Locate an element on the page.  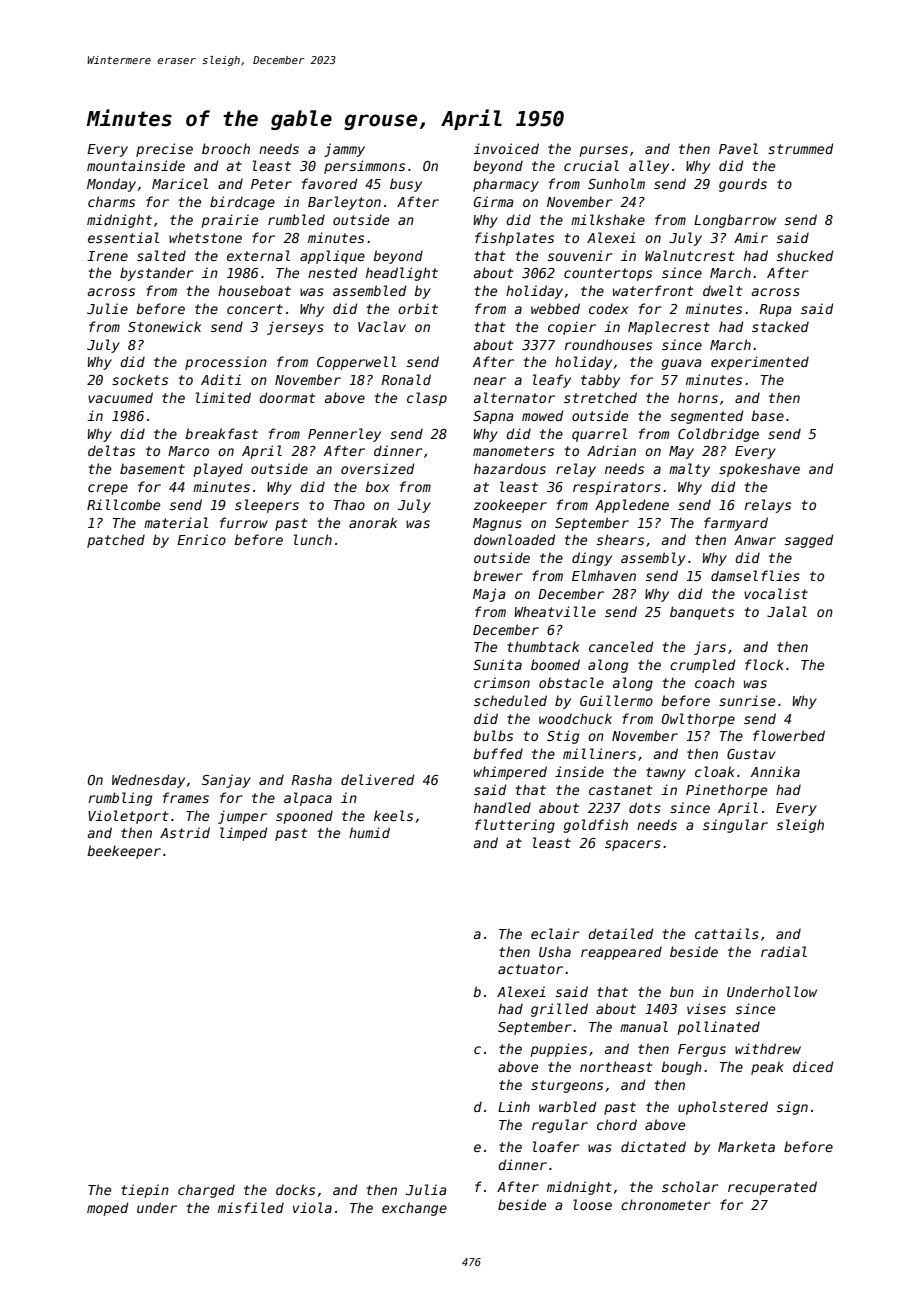
sleepers is located at coordinates (267, 506).
